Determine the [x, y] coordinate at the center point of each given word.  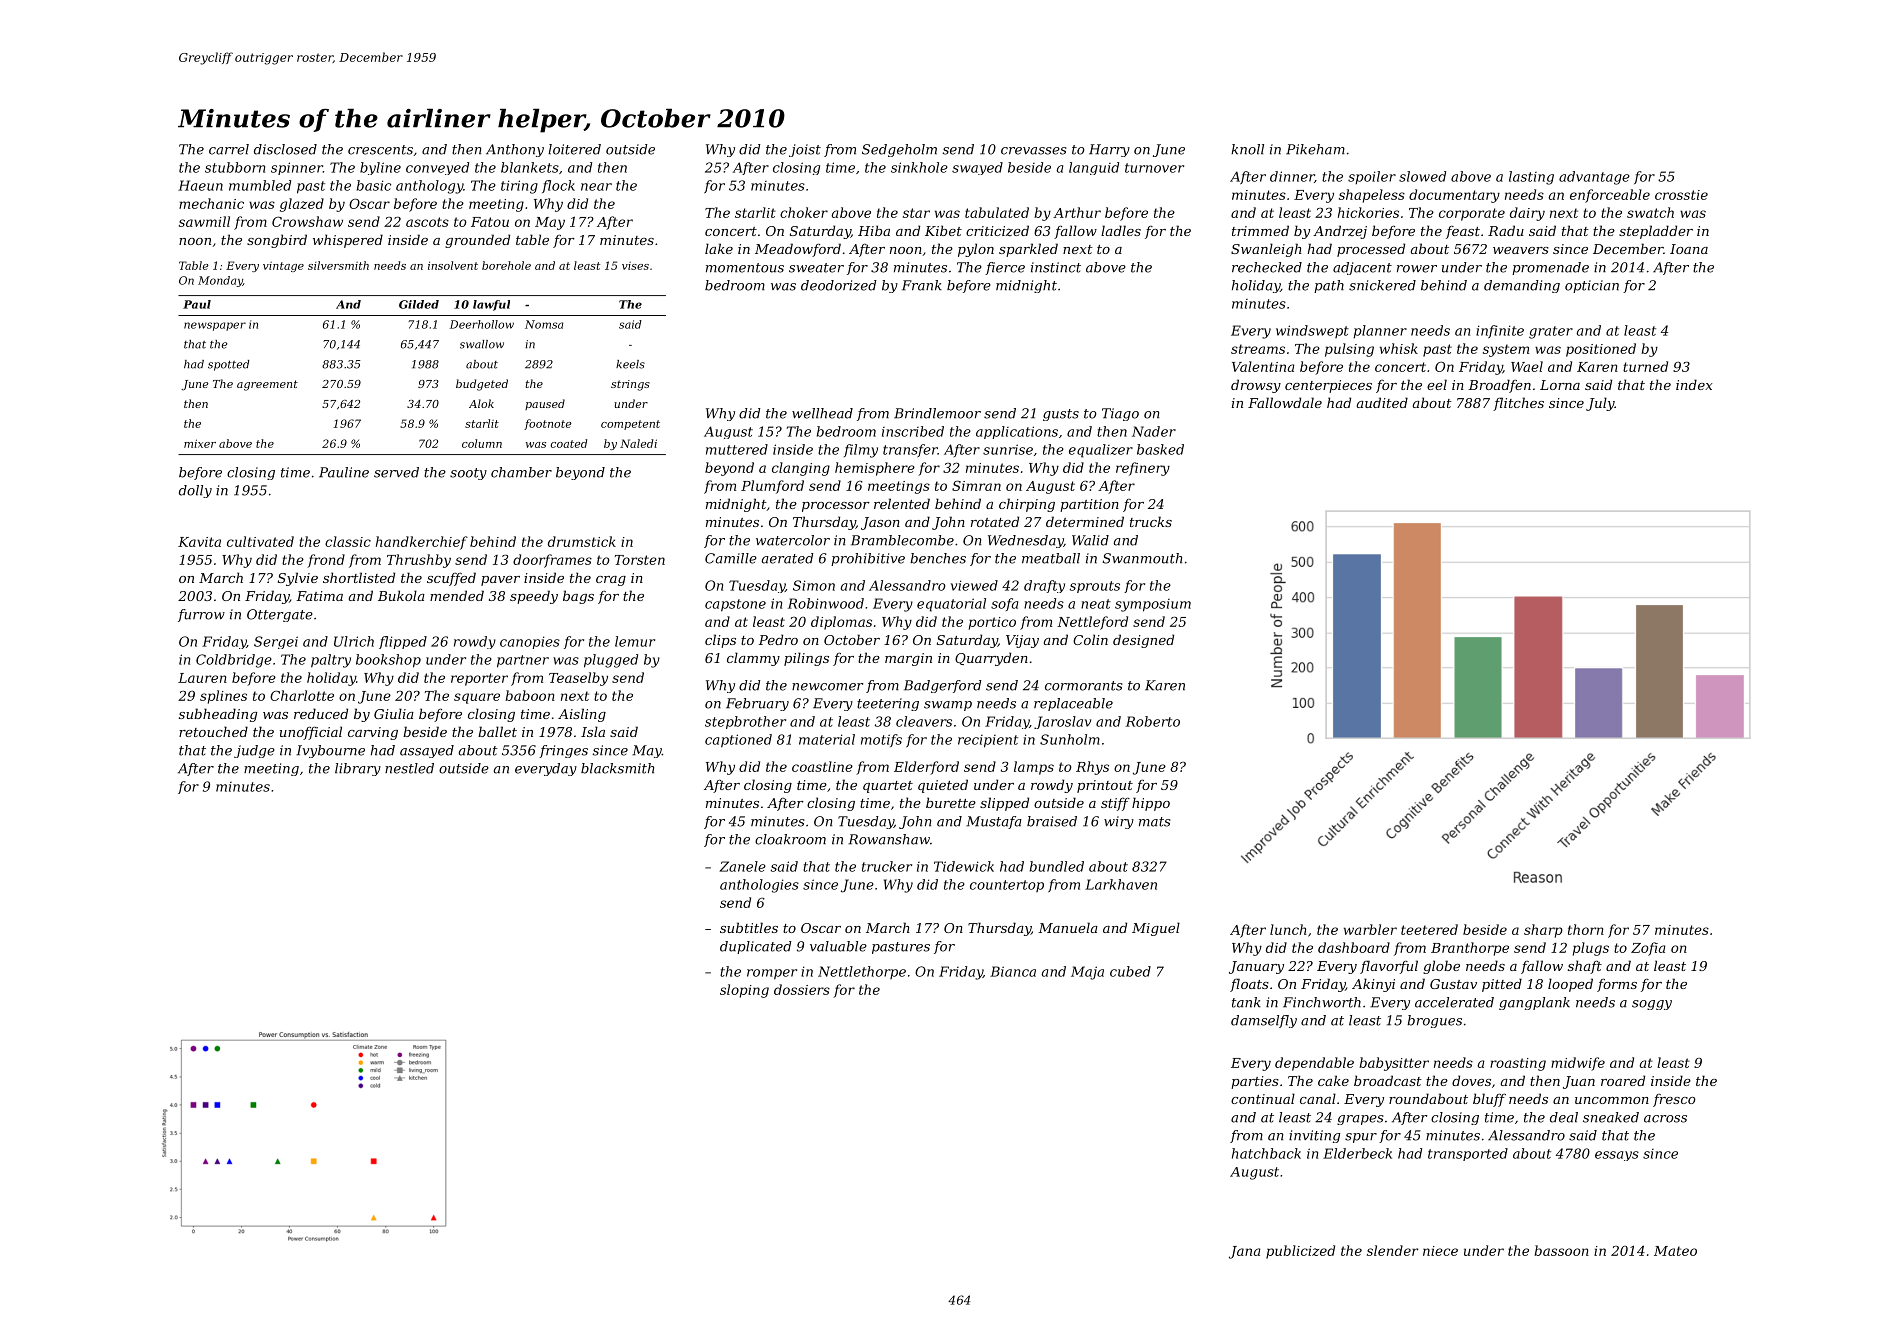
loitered [574, 149]
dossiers [802, 989]
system [1506, 350]
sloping [744, 991]
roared [1623, 1080]
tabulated [997, 212]
